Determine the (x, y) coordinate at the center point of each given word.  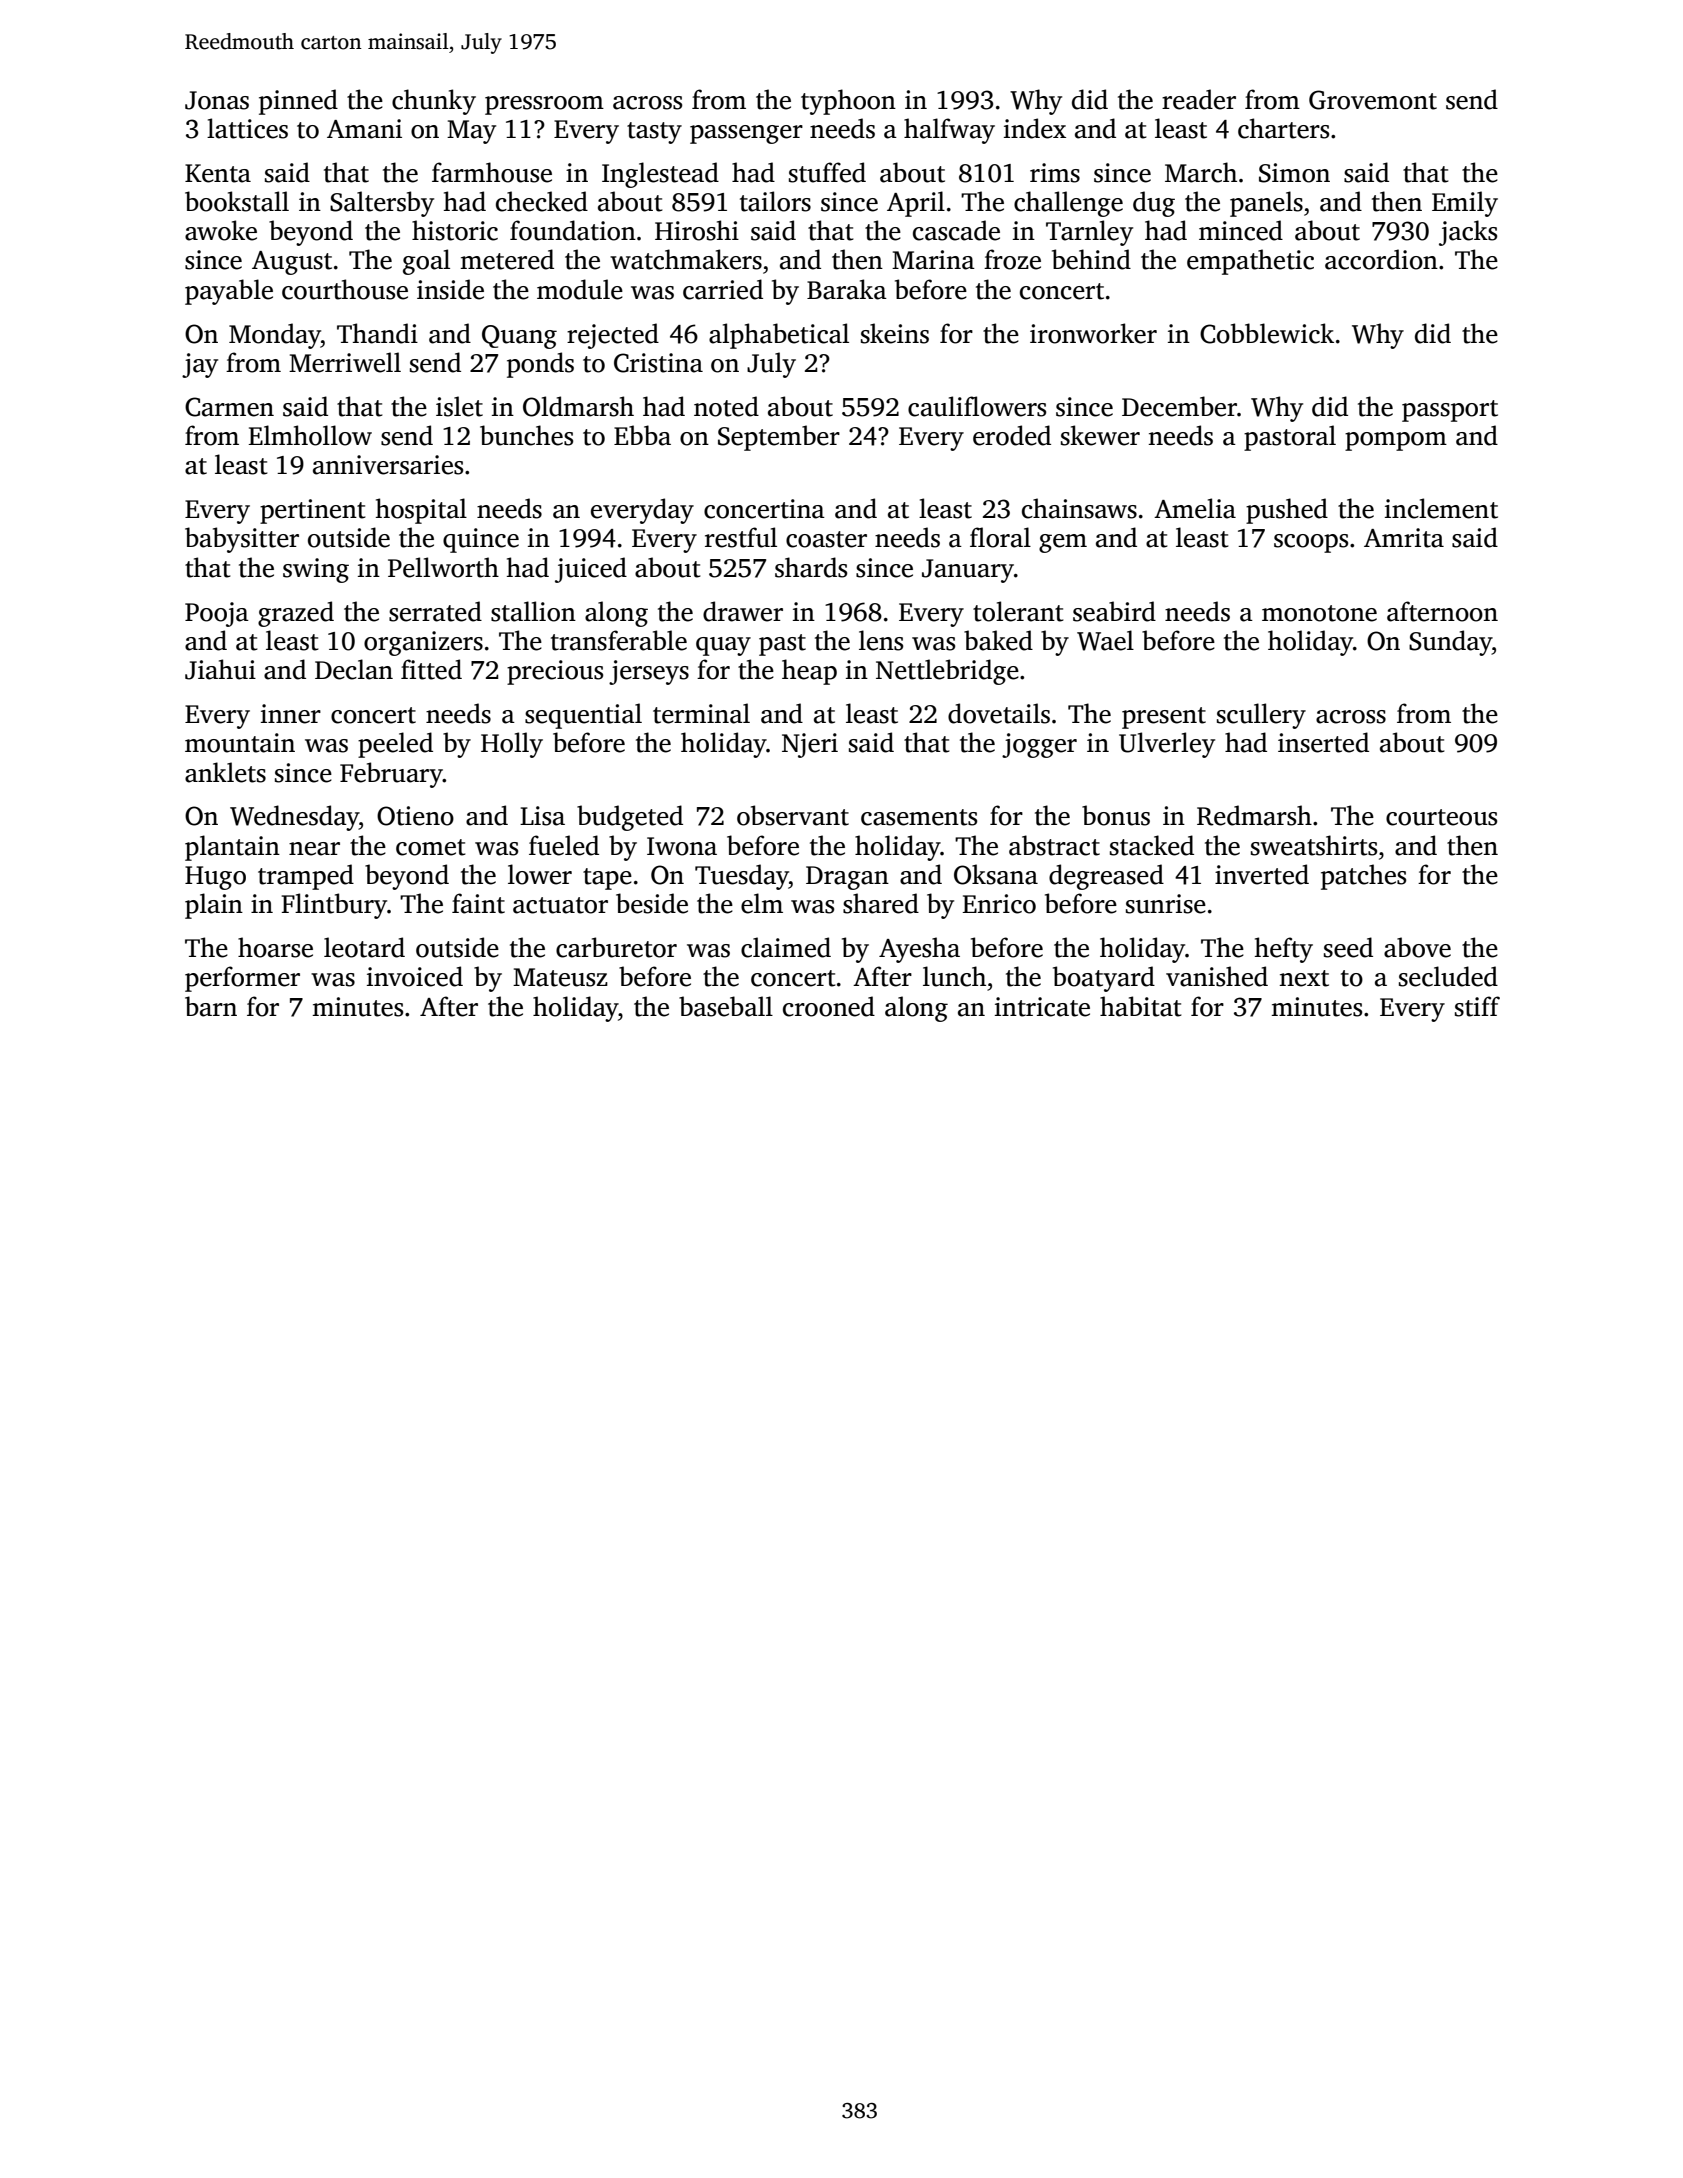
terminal (701, 713)
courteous (1441, 817)
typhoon (848, 102)
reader (1199, 99)
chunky (434, 102)
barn (211, 1006)
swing (316, 570)
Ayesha (919, 950)
